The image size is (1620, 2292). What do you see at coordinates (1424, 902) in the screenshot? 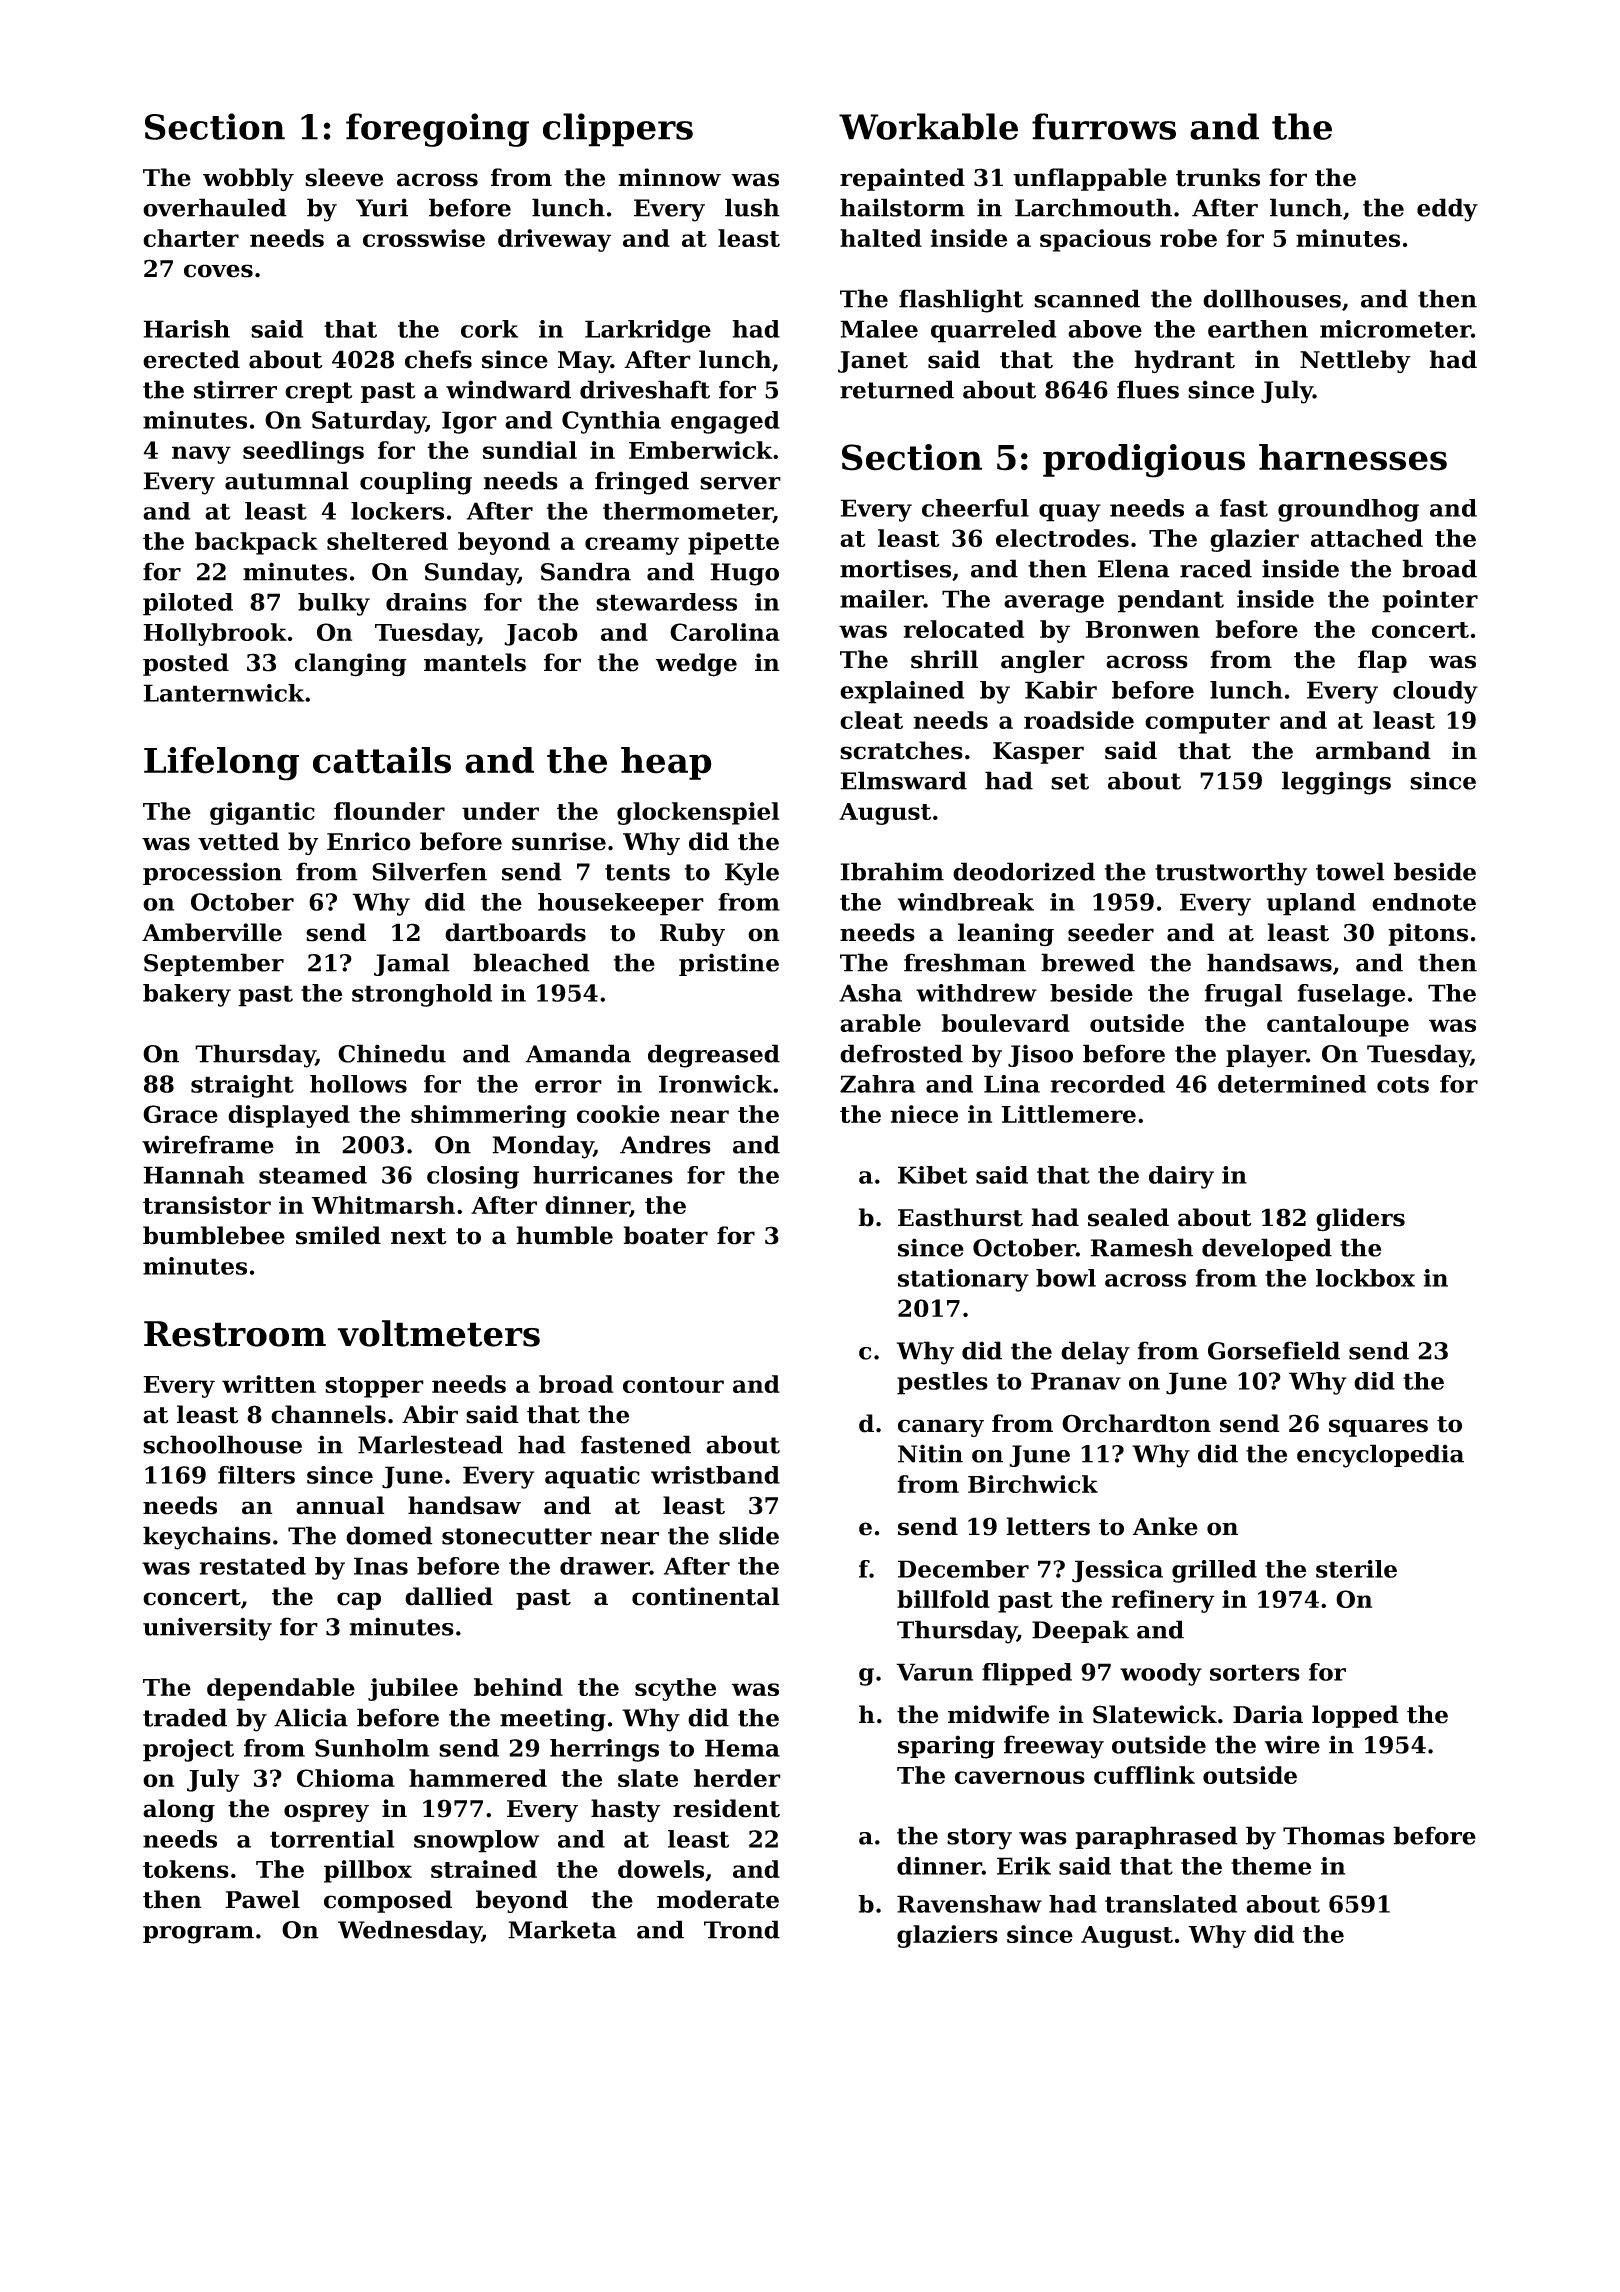
I see `endnote` at bounding box center [1424, 902].
